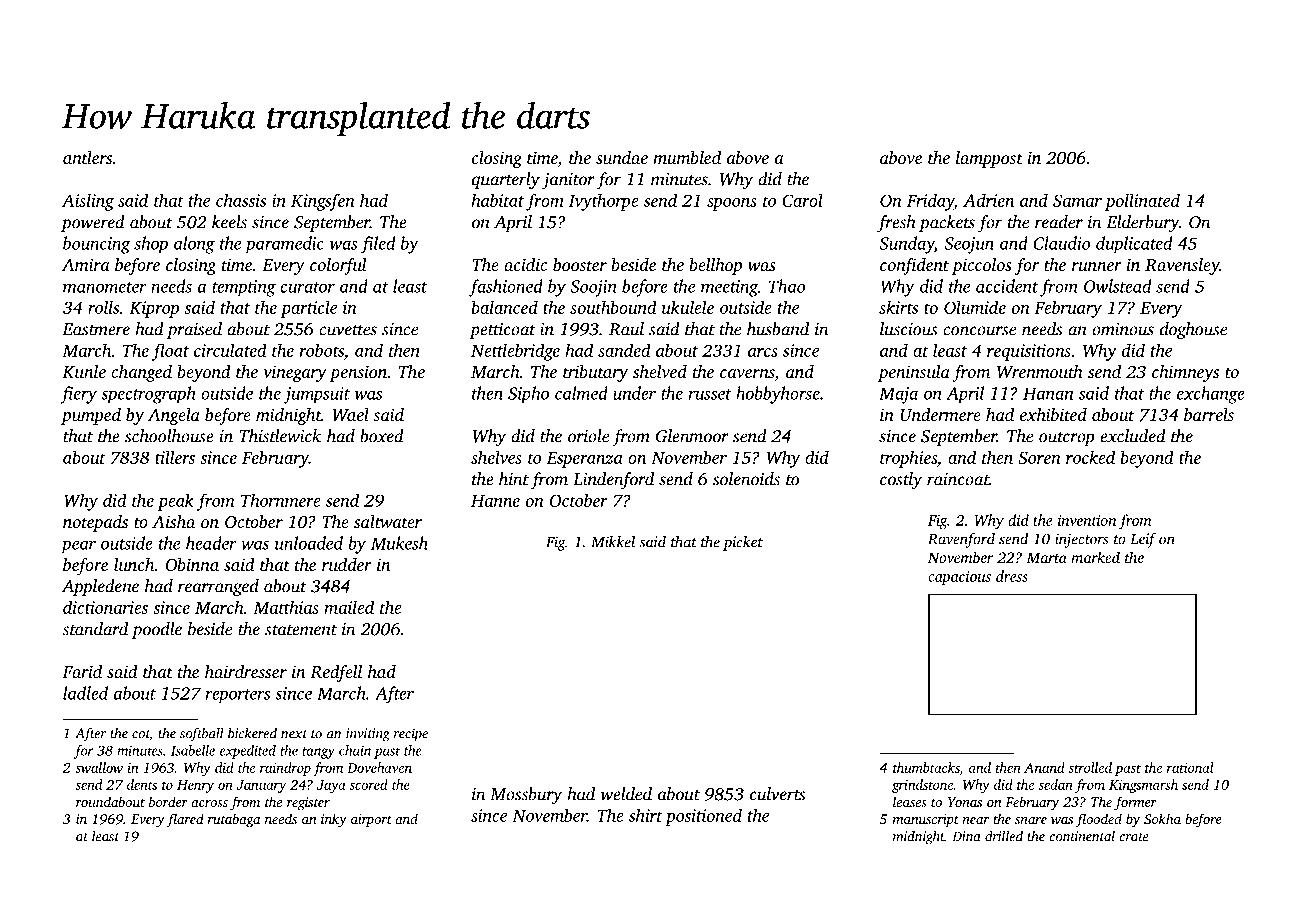 The image size is (1308, 924). What do you see at coordinates (378, 245) in the image?
I see `filed` at bounding box center [378, 245].
